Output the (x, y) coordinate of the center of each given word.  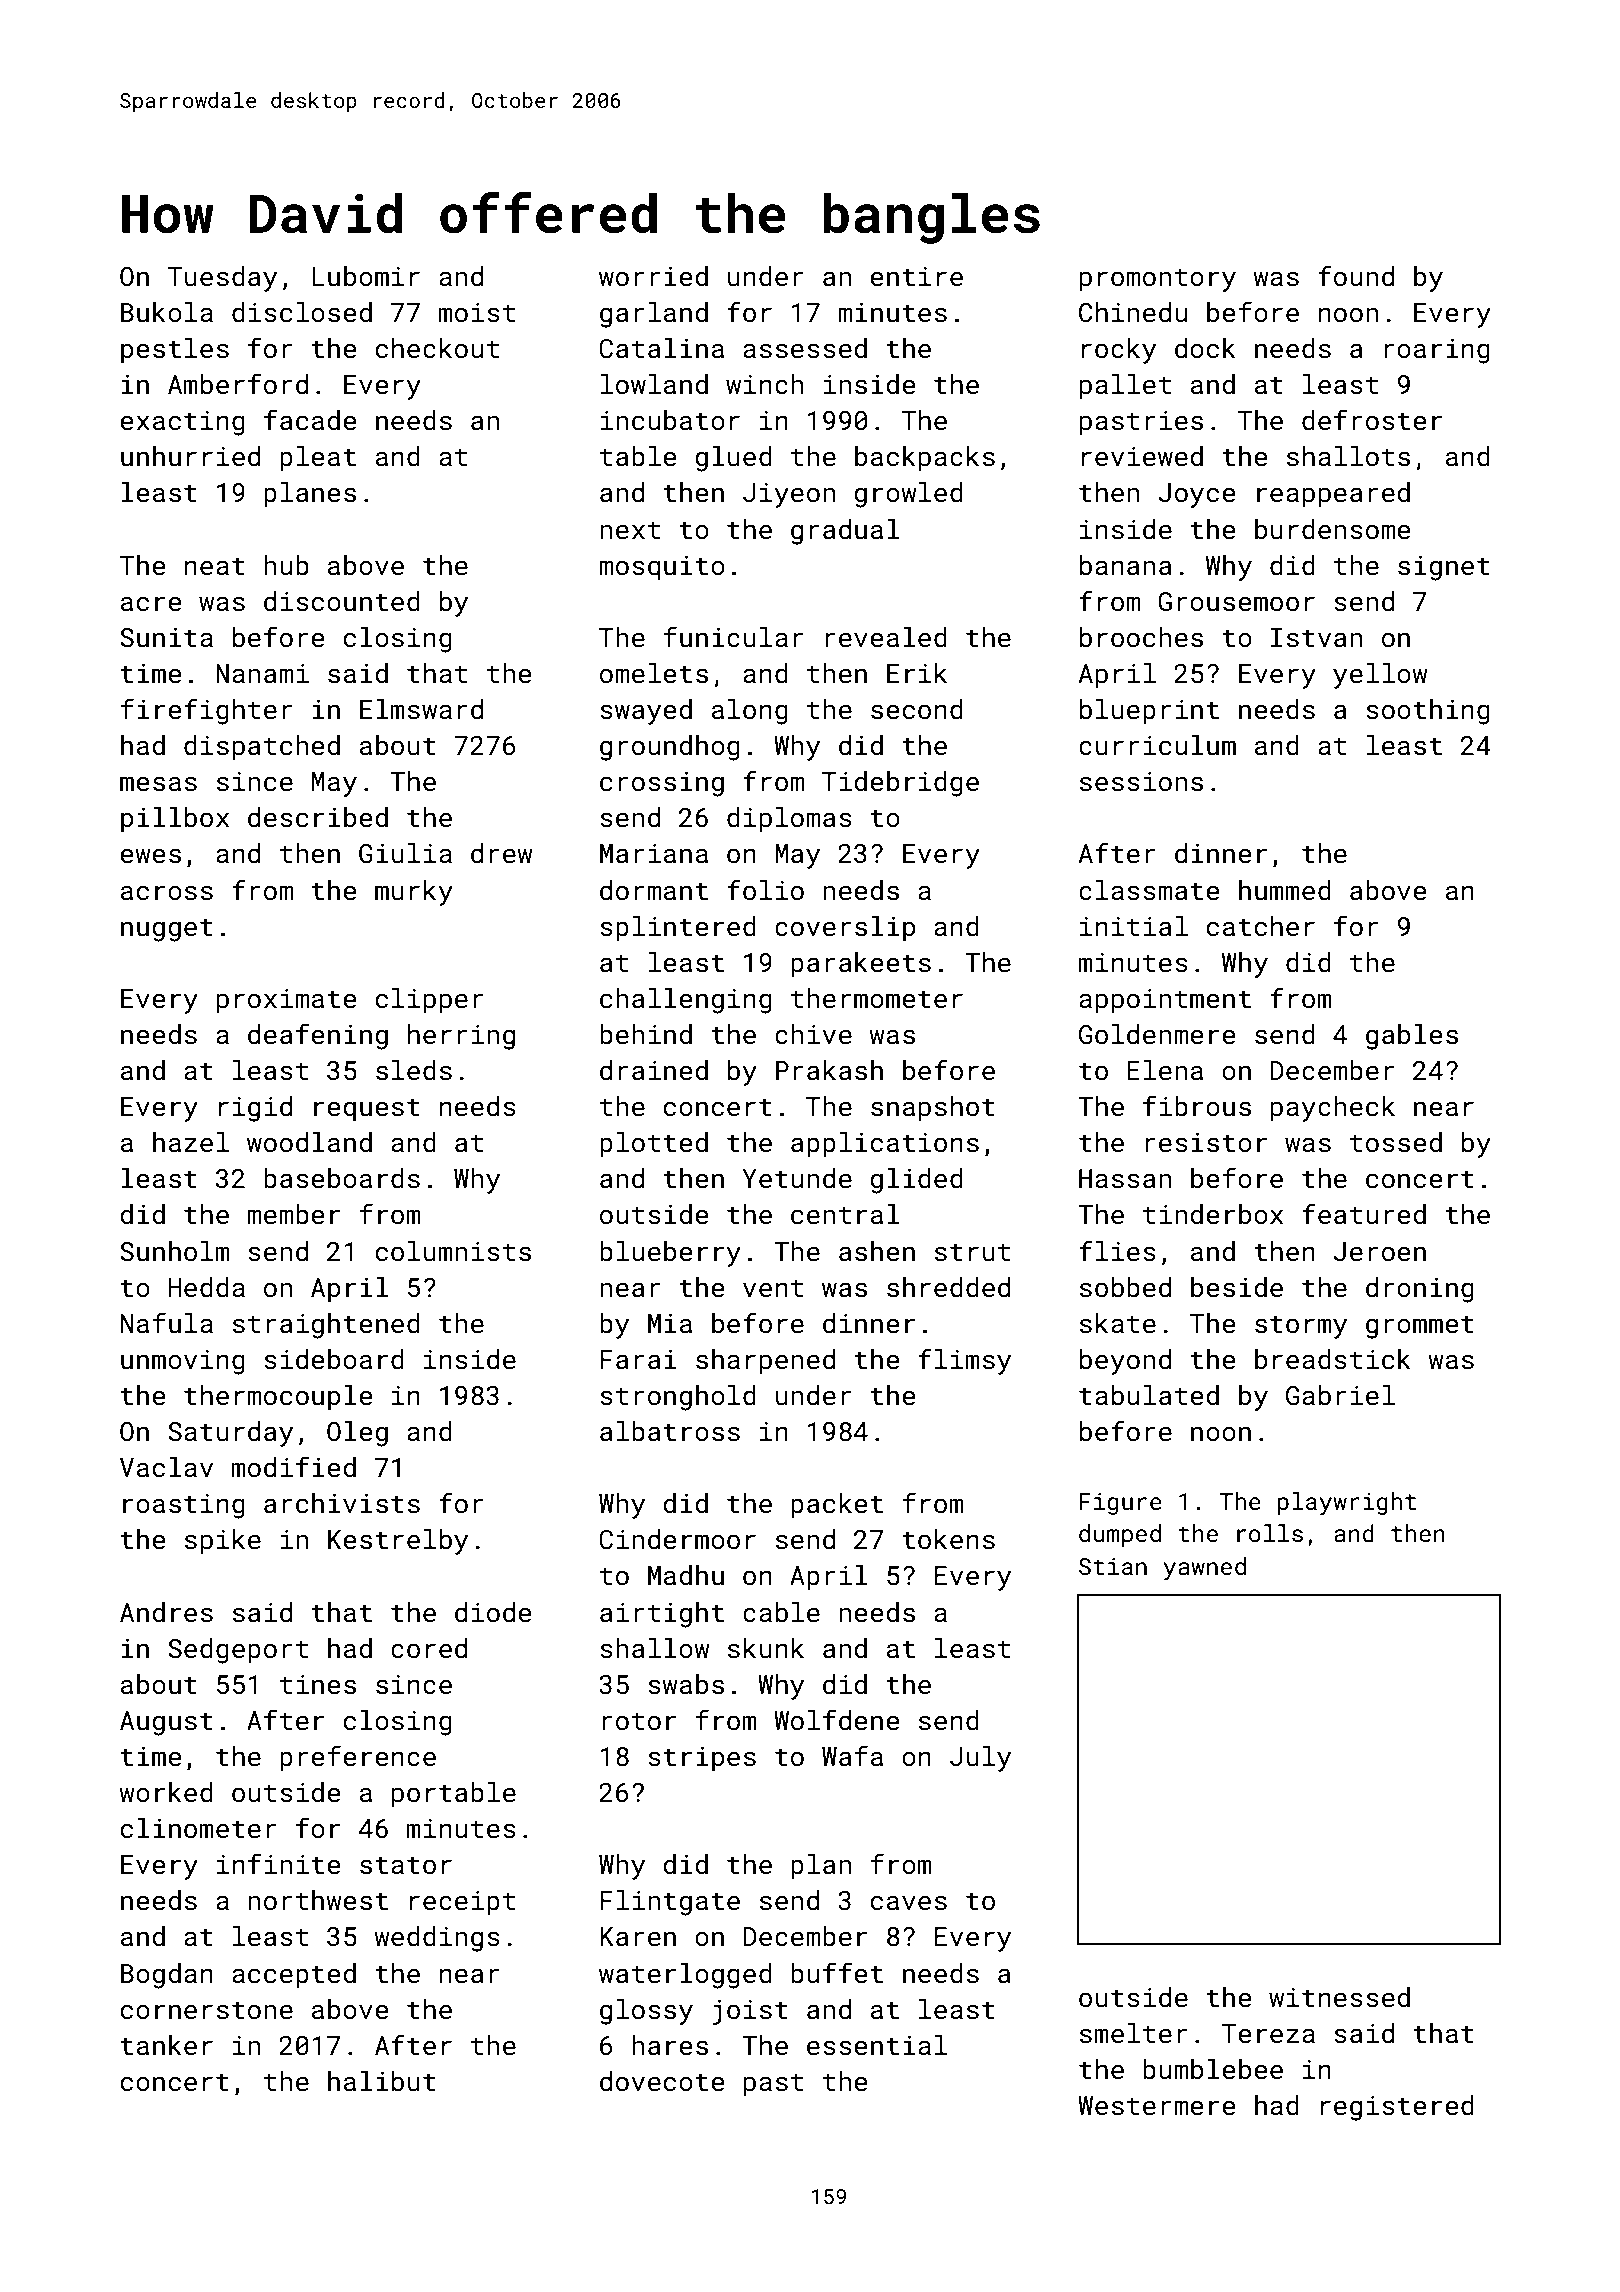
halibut (382, 2081)
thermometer (877, 998)
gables (1412, 1037)
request (367, 1110)
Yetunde (797, 1178)
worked (166, 1792)
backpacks (925, 459)
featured (1364, 1214)
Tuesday (222, 279)
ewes (150, 856)
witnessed (1339, 1997)
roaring (1437, 351)
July (980, 1759)
